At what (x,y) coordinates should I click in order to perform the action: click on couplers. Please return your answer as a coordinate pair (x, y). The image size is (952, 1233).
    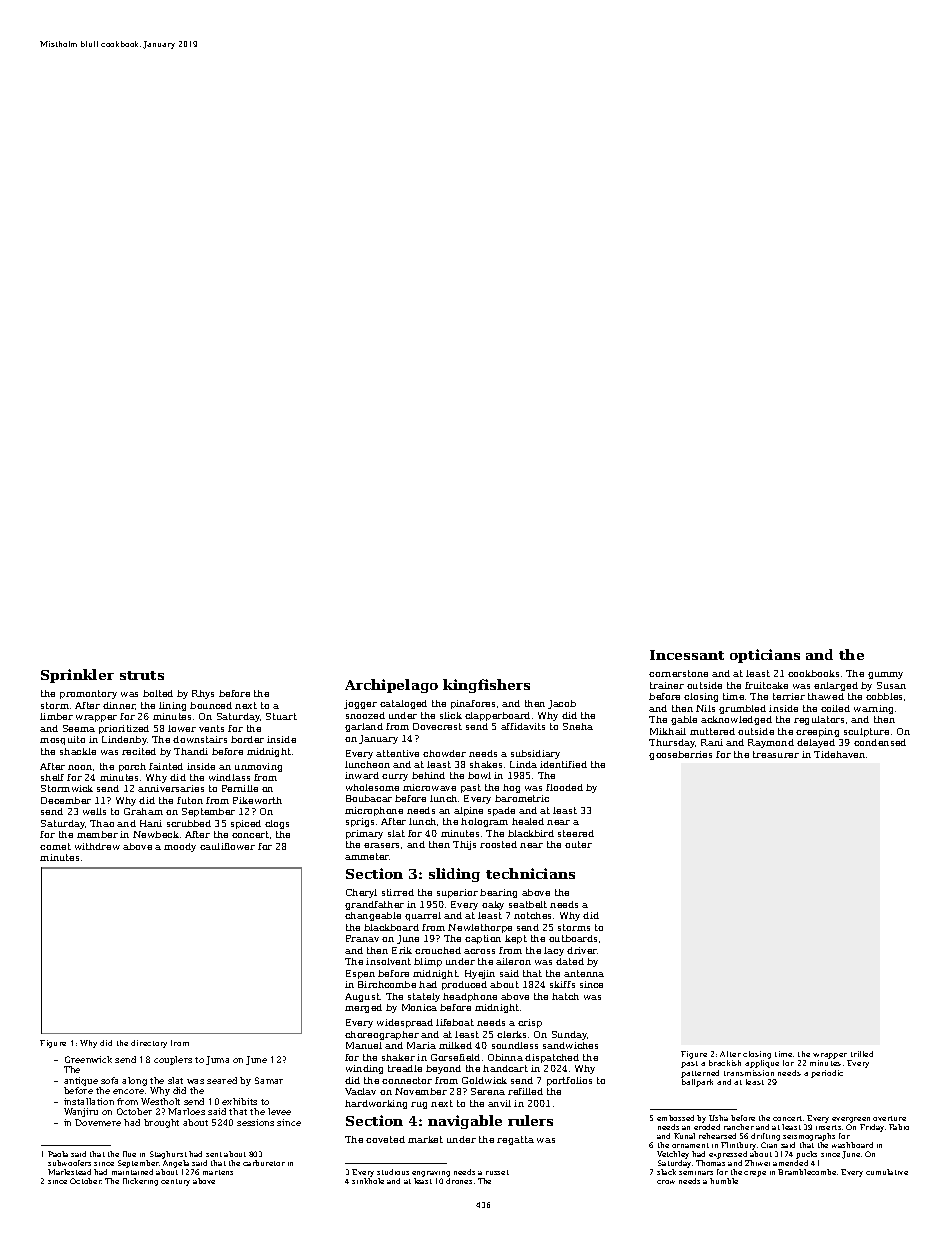
    Looking at the image, I should click on (173, 1060).
